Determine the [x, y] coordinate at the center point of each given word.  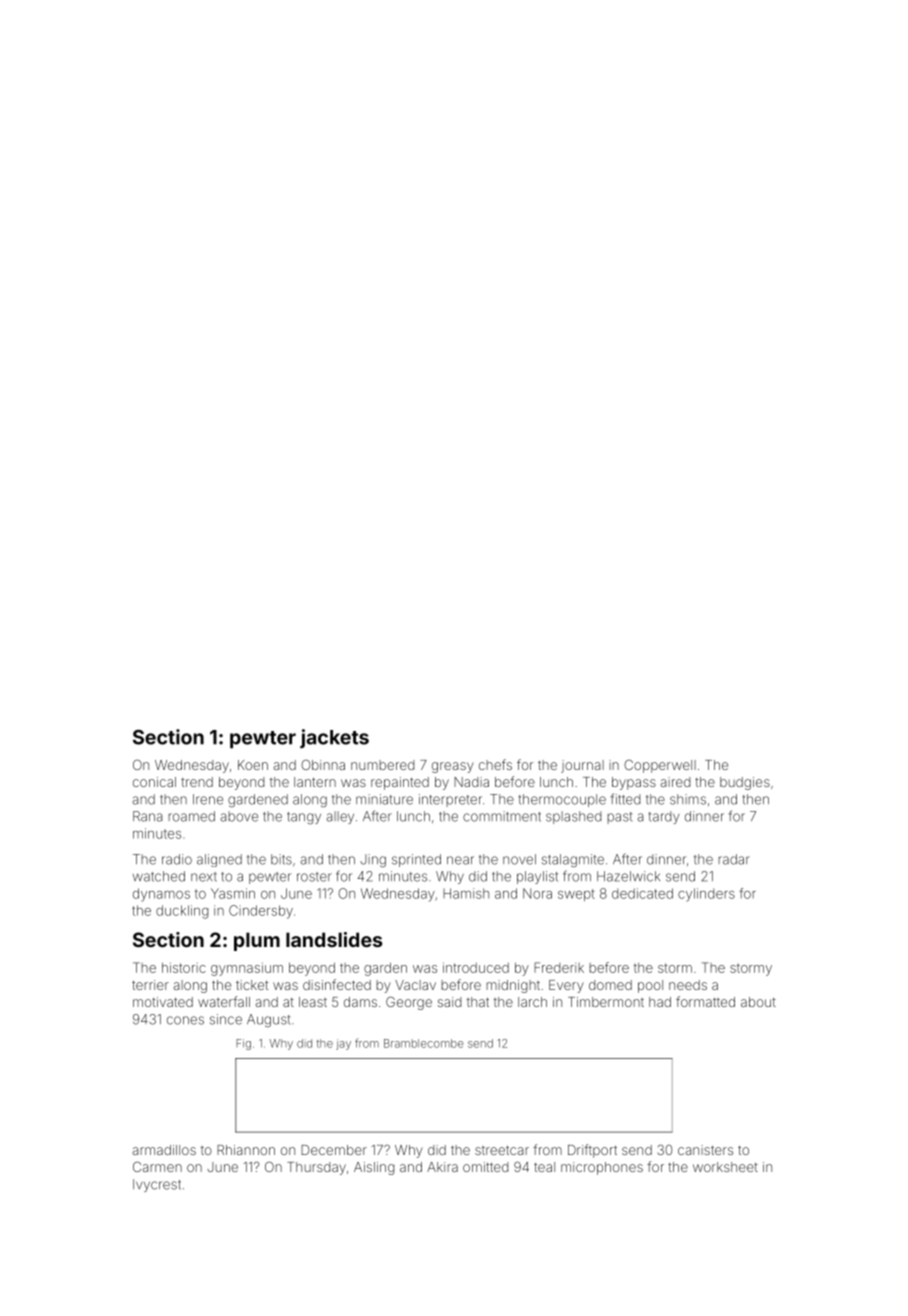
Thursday [316, 1168]
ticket [252, 985]
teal [544, 1167]
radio [177, 859]
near [460, 860]
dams [360, 1002]
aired [675, 782]
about [758, 1002]
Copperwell [660, 766]
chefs [495, 764]
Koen [253, 765]
